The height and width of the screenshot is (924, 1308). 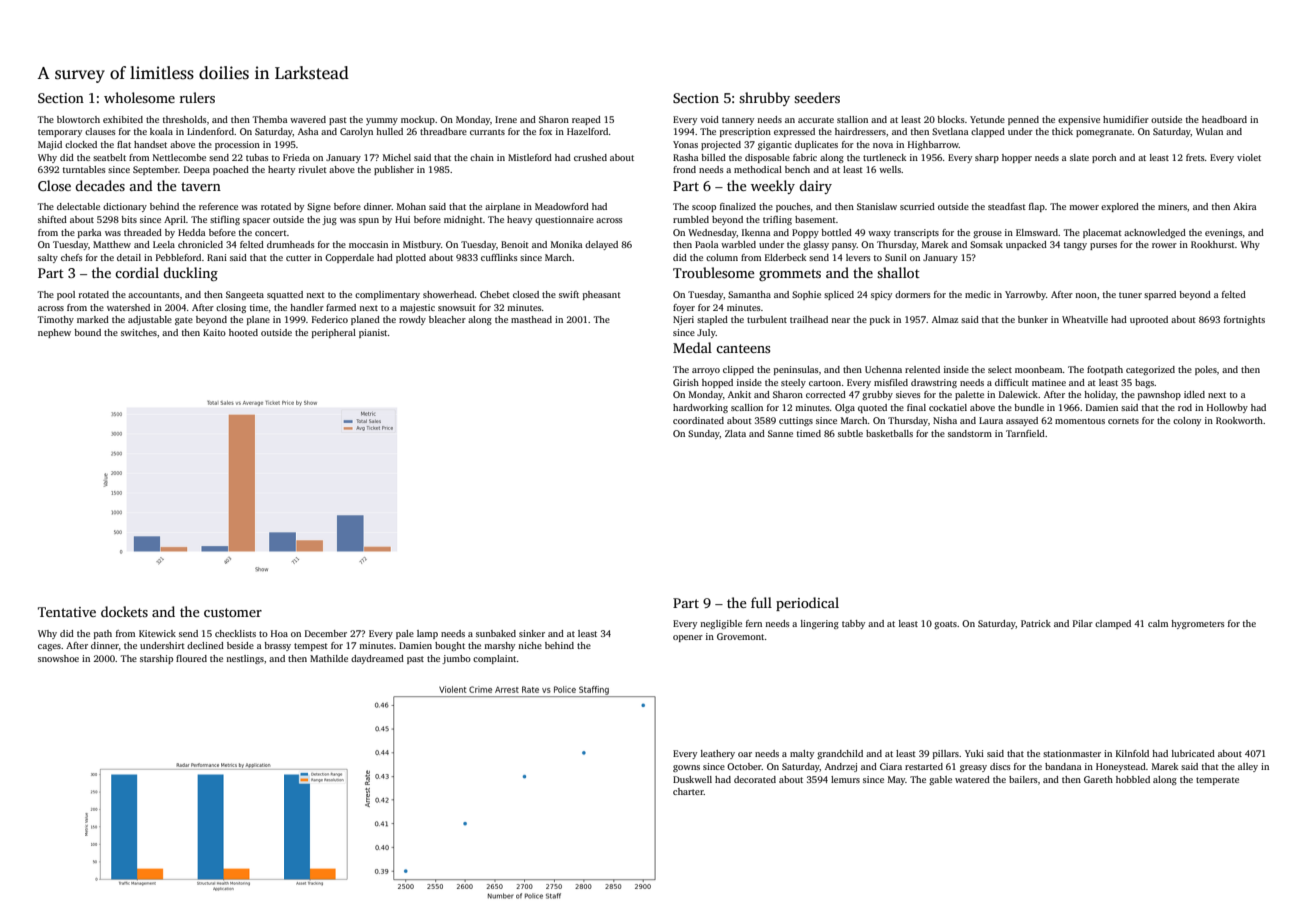 I want to click on coordinated, so click(x=698, y=420).
